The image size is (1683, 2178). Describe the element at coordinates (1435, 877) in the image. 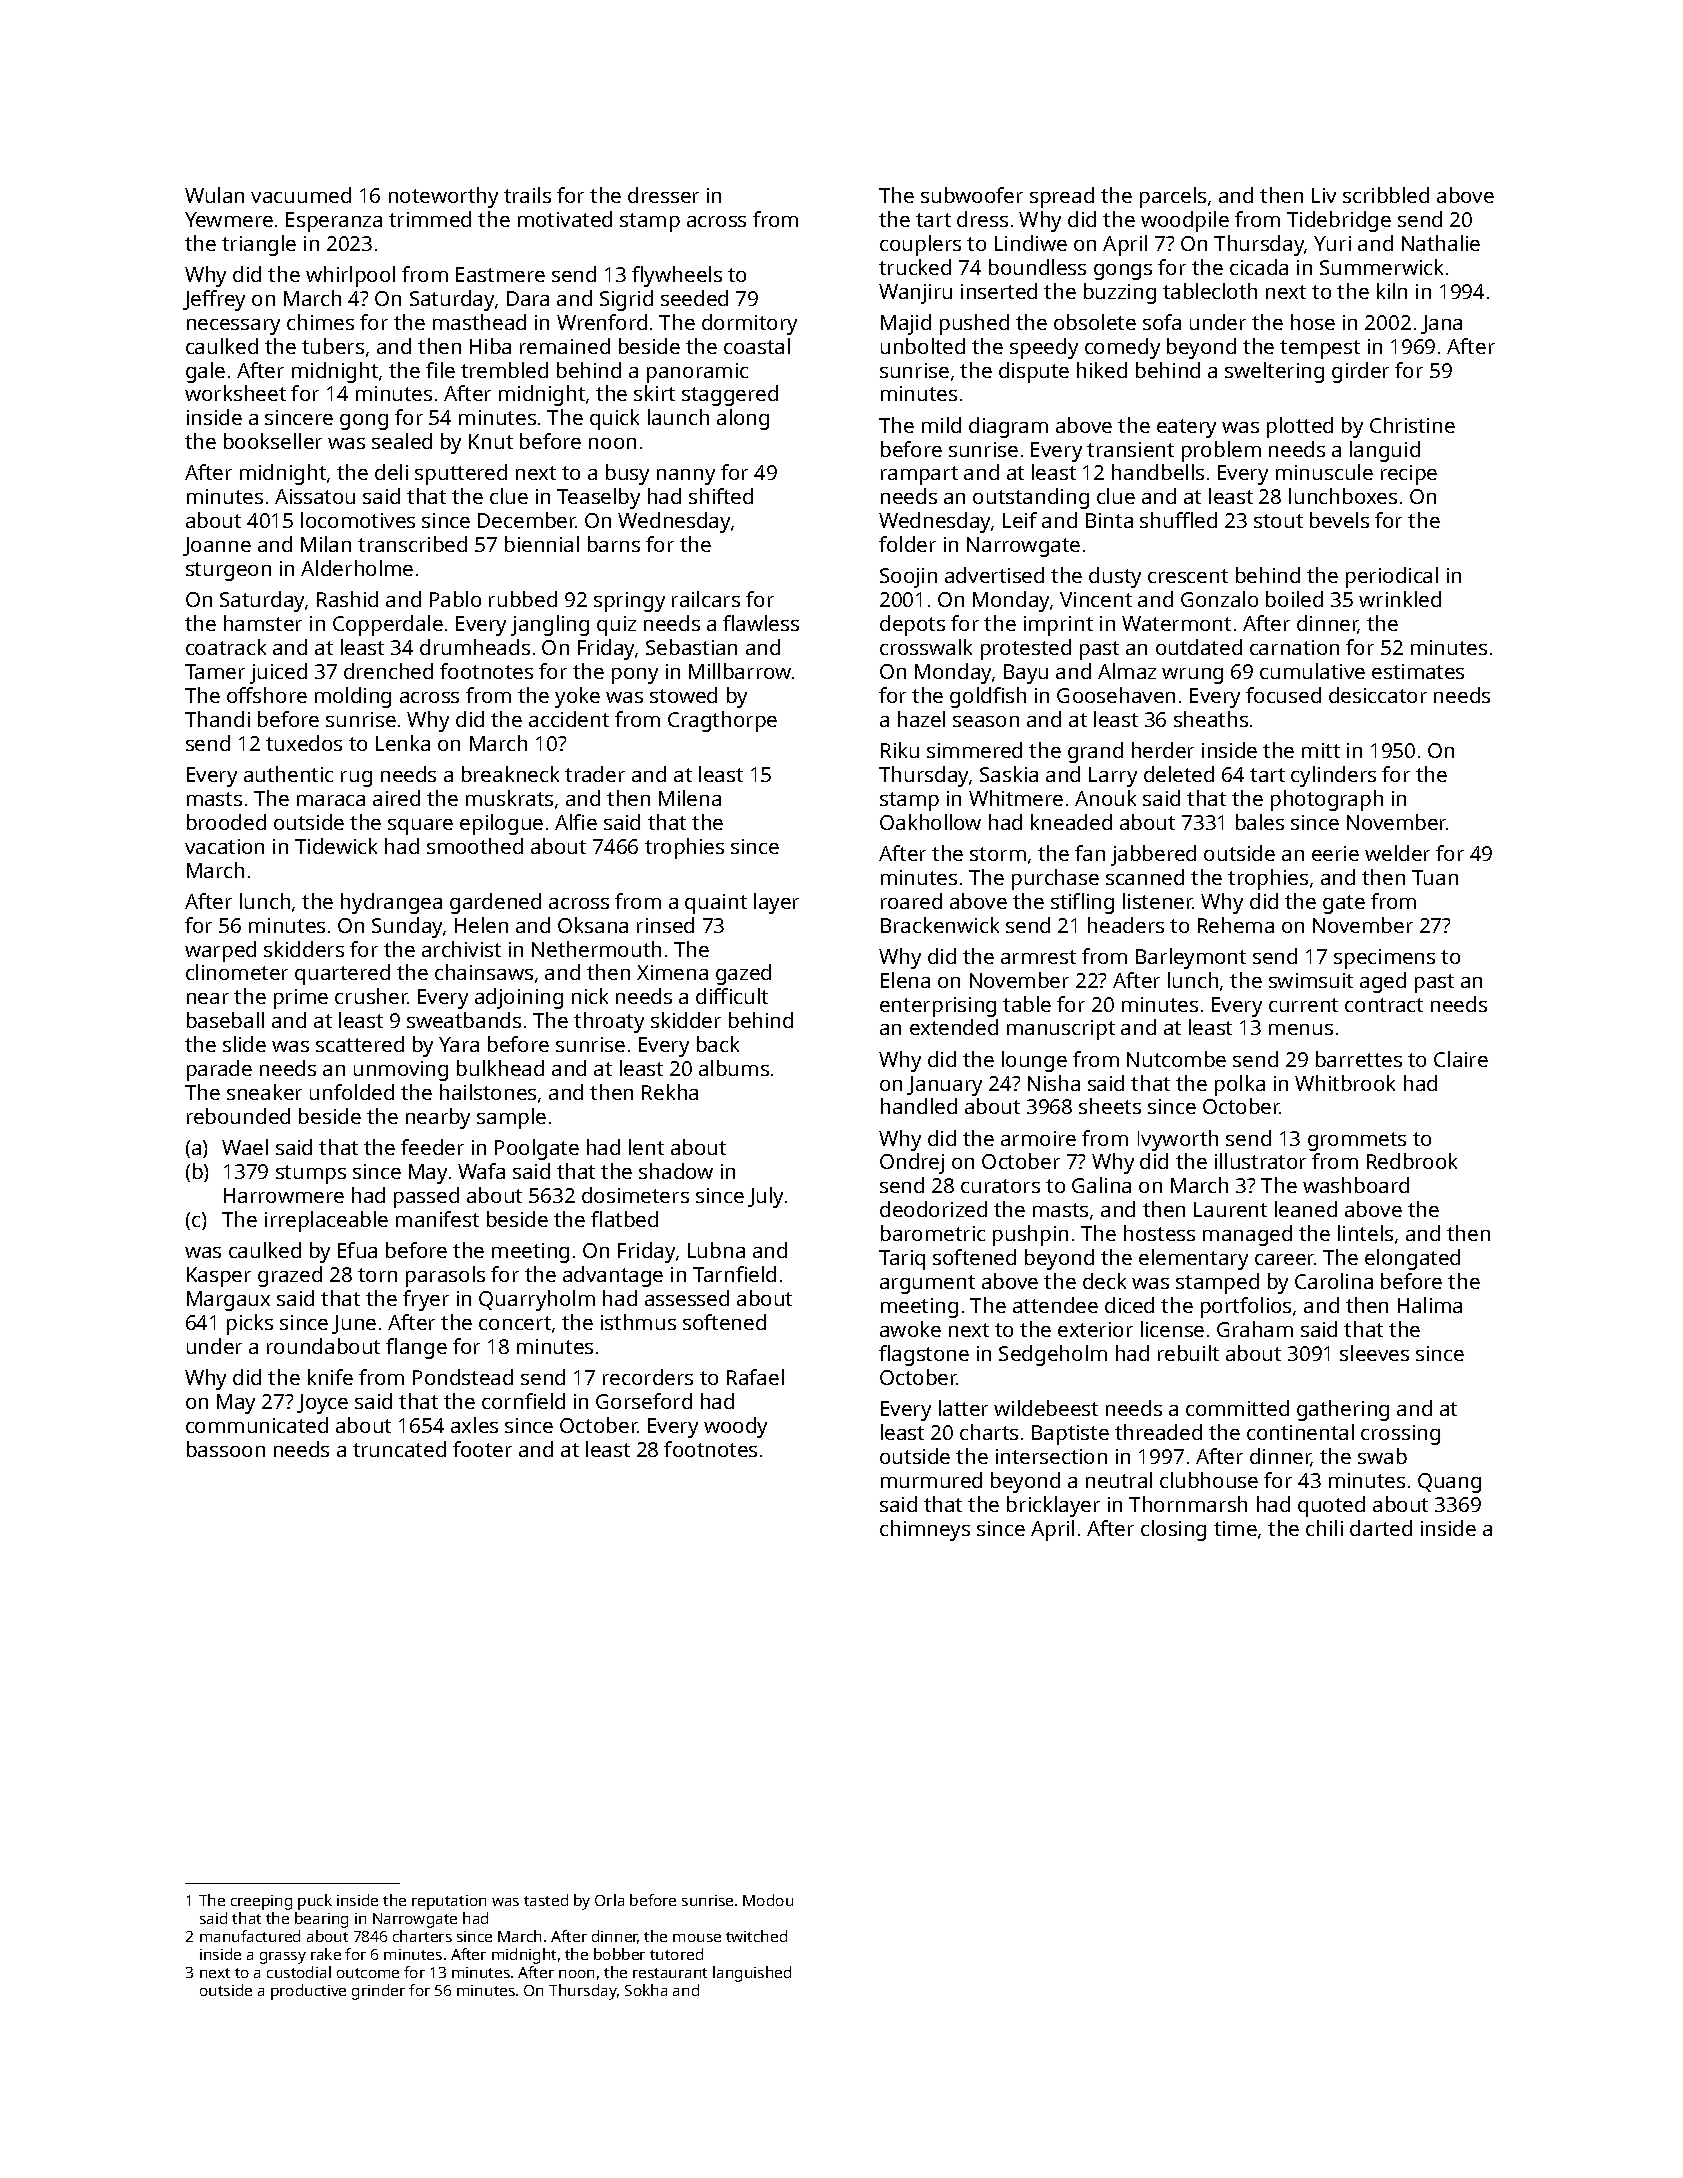

I see `Tuan` at that location.
